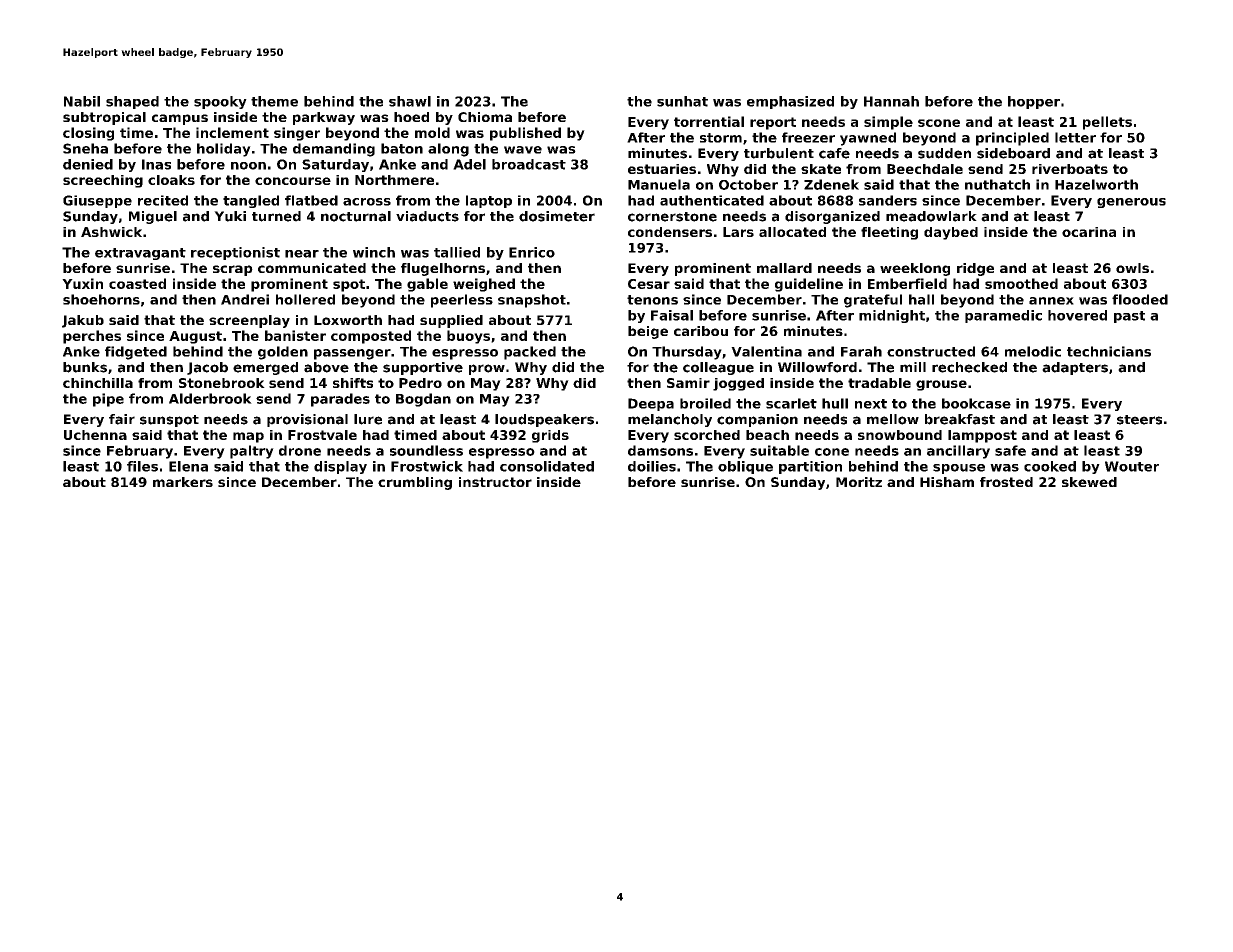 The width and height of the document is (1233, 952). What do you see at coordinates (1131, 203) in the document?
I see `generous` at bounding box center [1131, 203].
